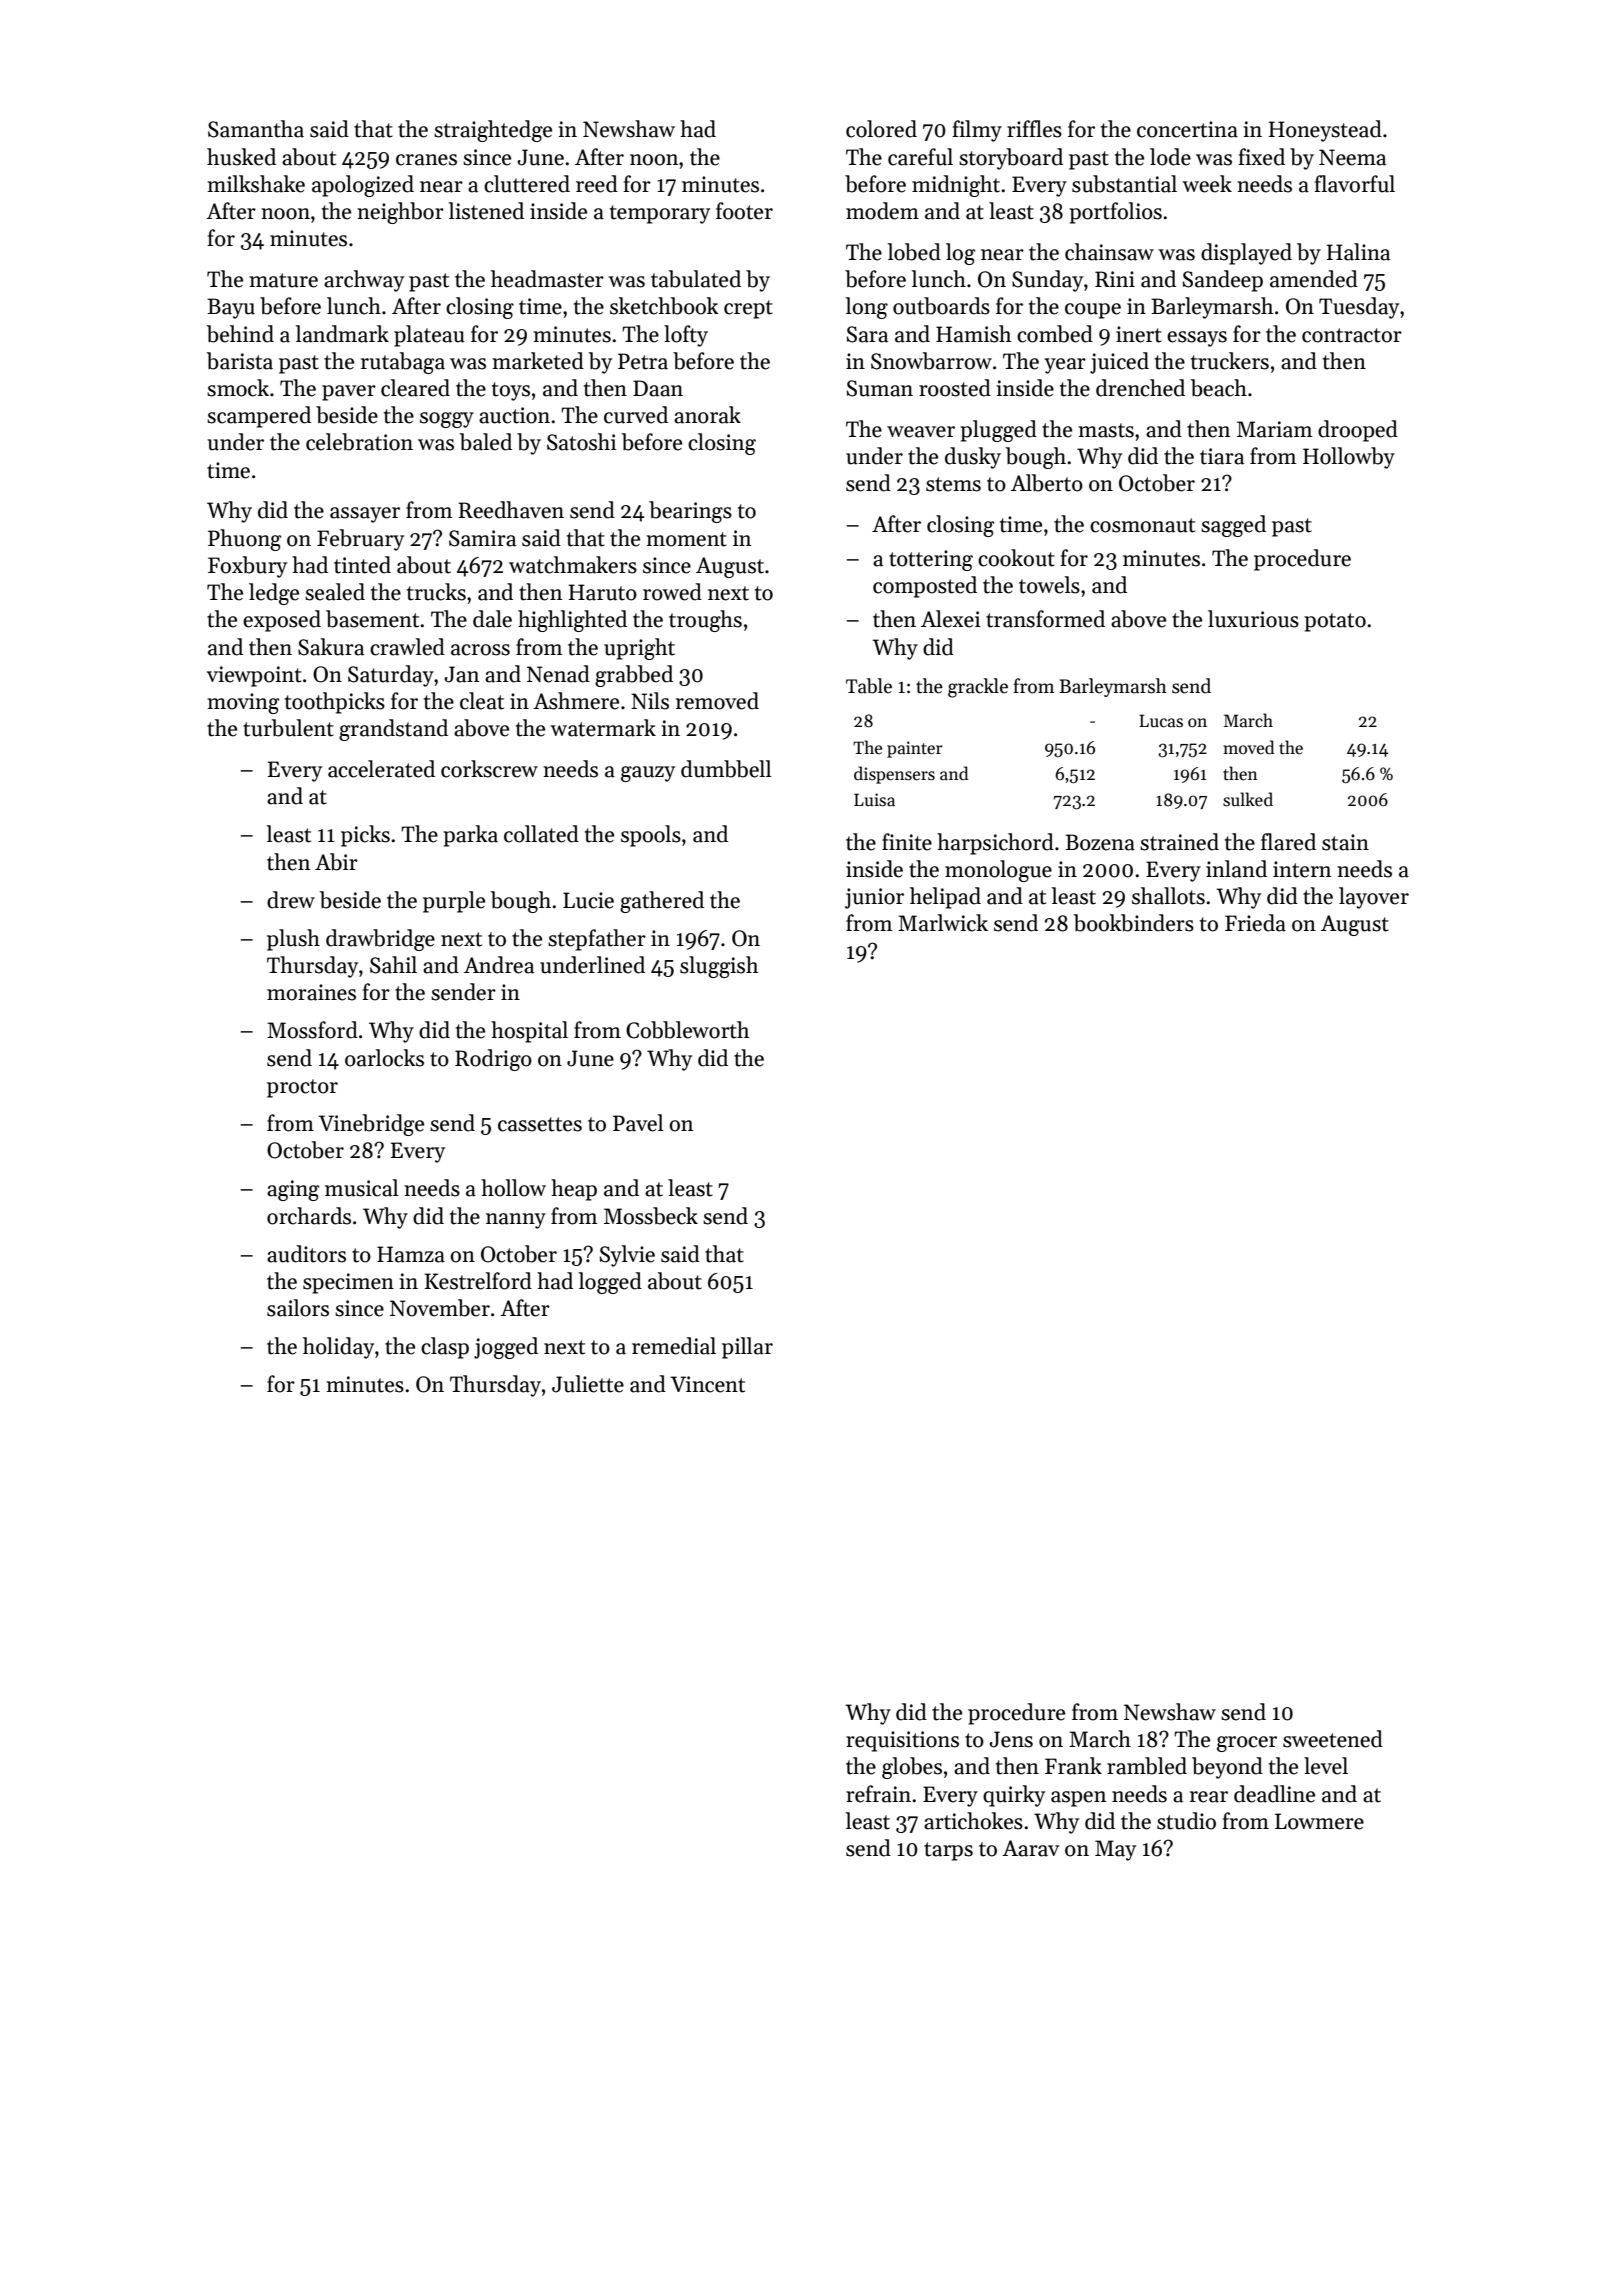  What do you see at coordinates (364, 281) in the page?
I see `archway` at bounding box center [364, 281].
